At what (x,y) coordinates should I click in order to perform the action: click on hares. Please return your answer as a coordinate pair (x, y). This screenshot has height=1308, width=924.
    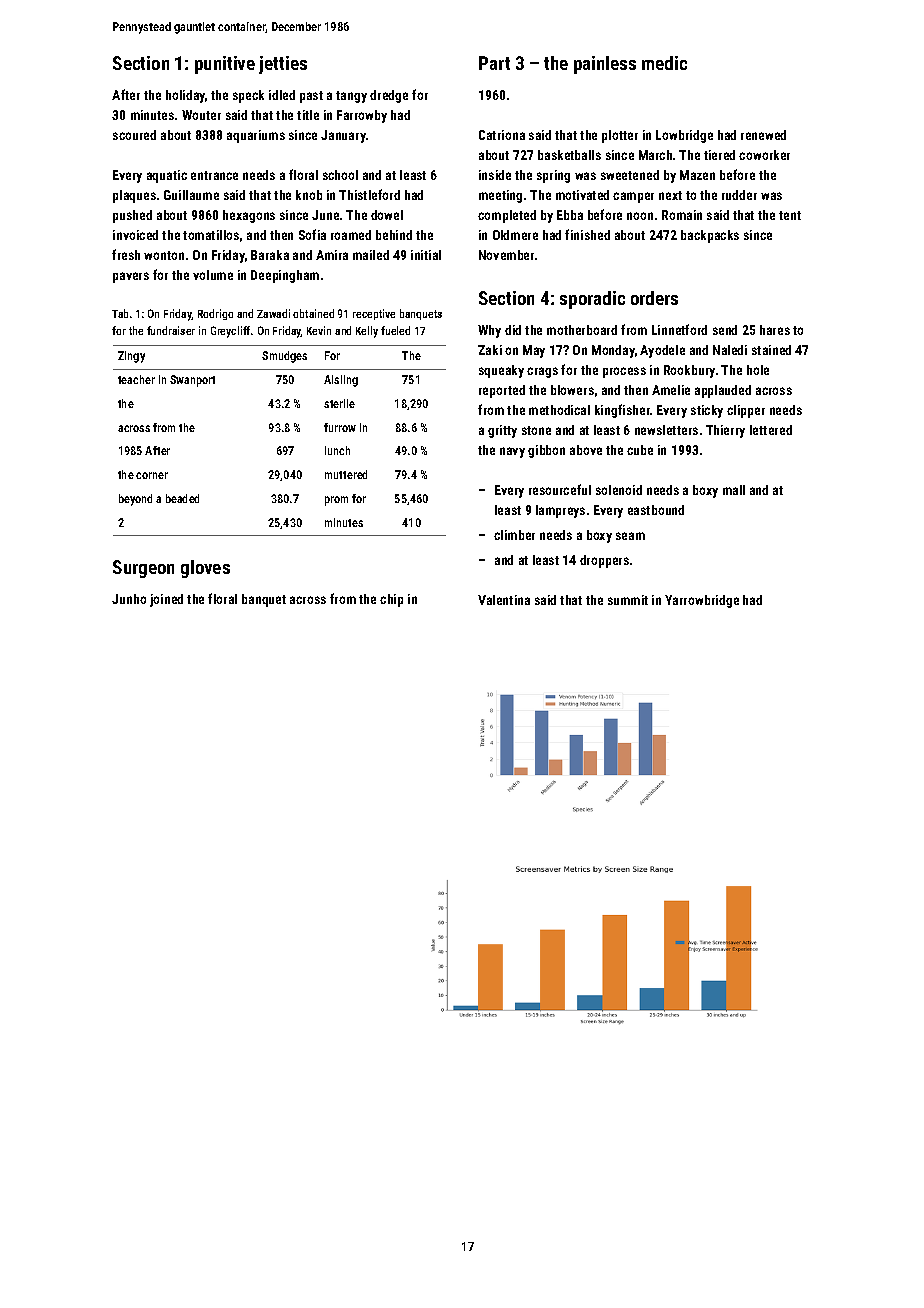
    Looking at the image, I should click on (775, 330).
